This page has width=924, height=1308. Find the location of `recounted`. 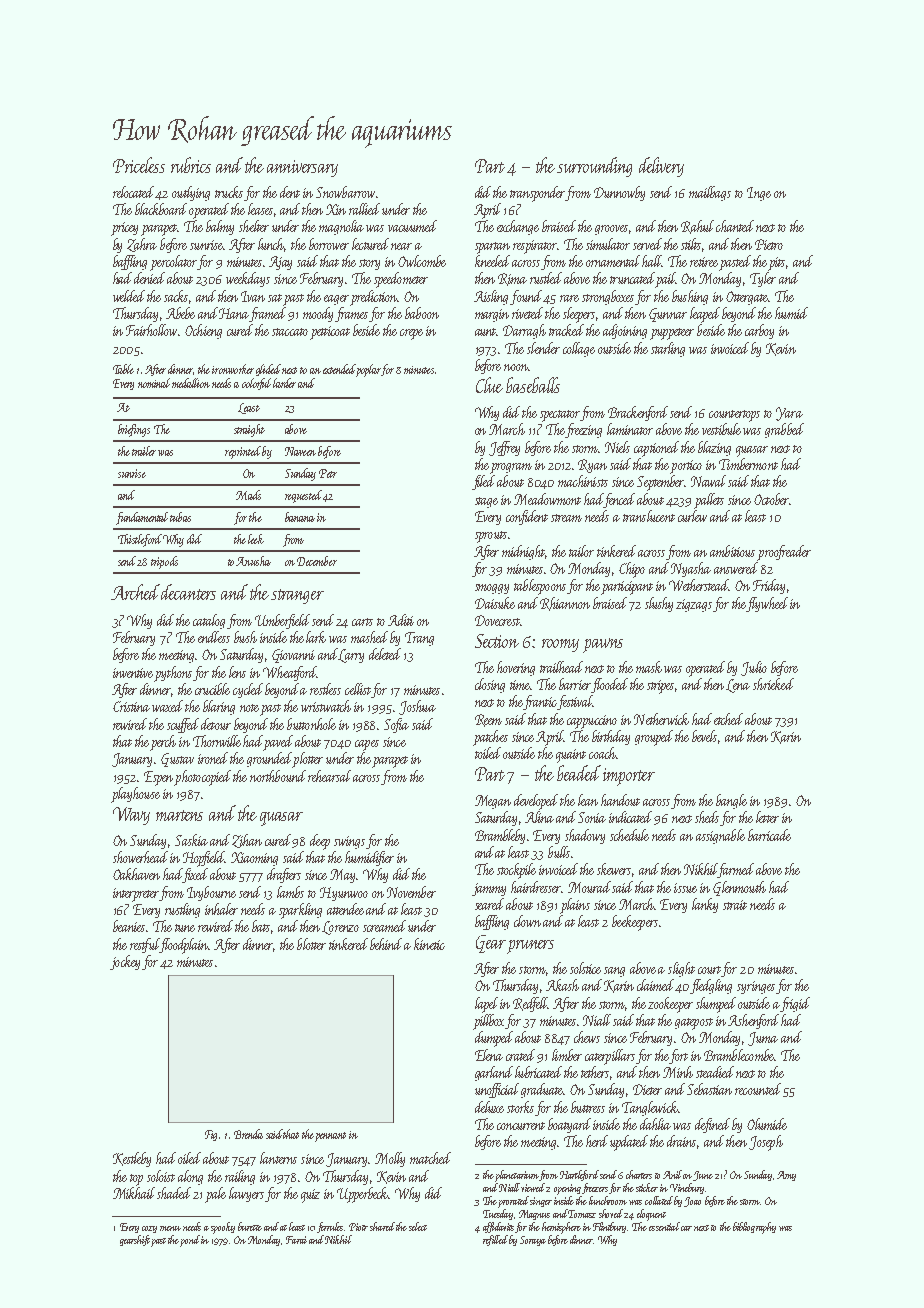

recounted is located at coordinates (758, 1089).
